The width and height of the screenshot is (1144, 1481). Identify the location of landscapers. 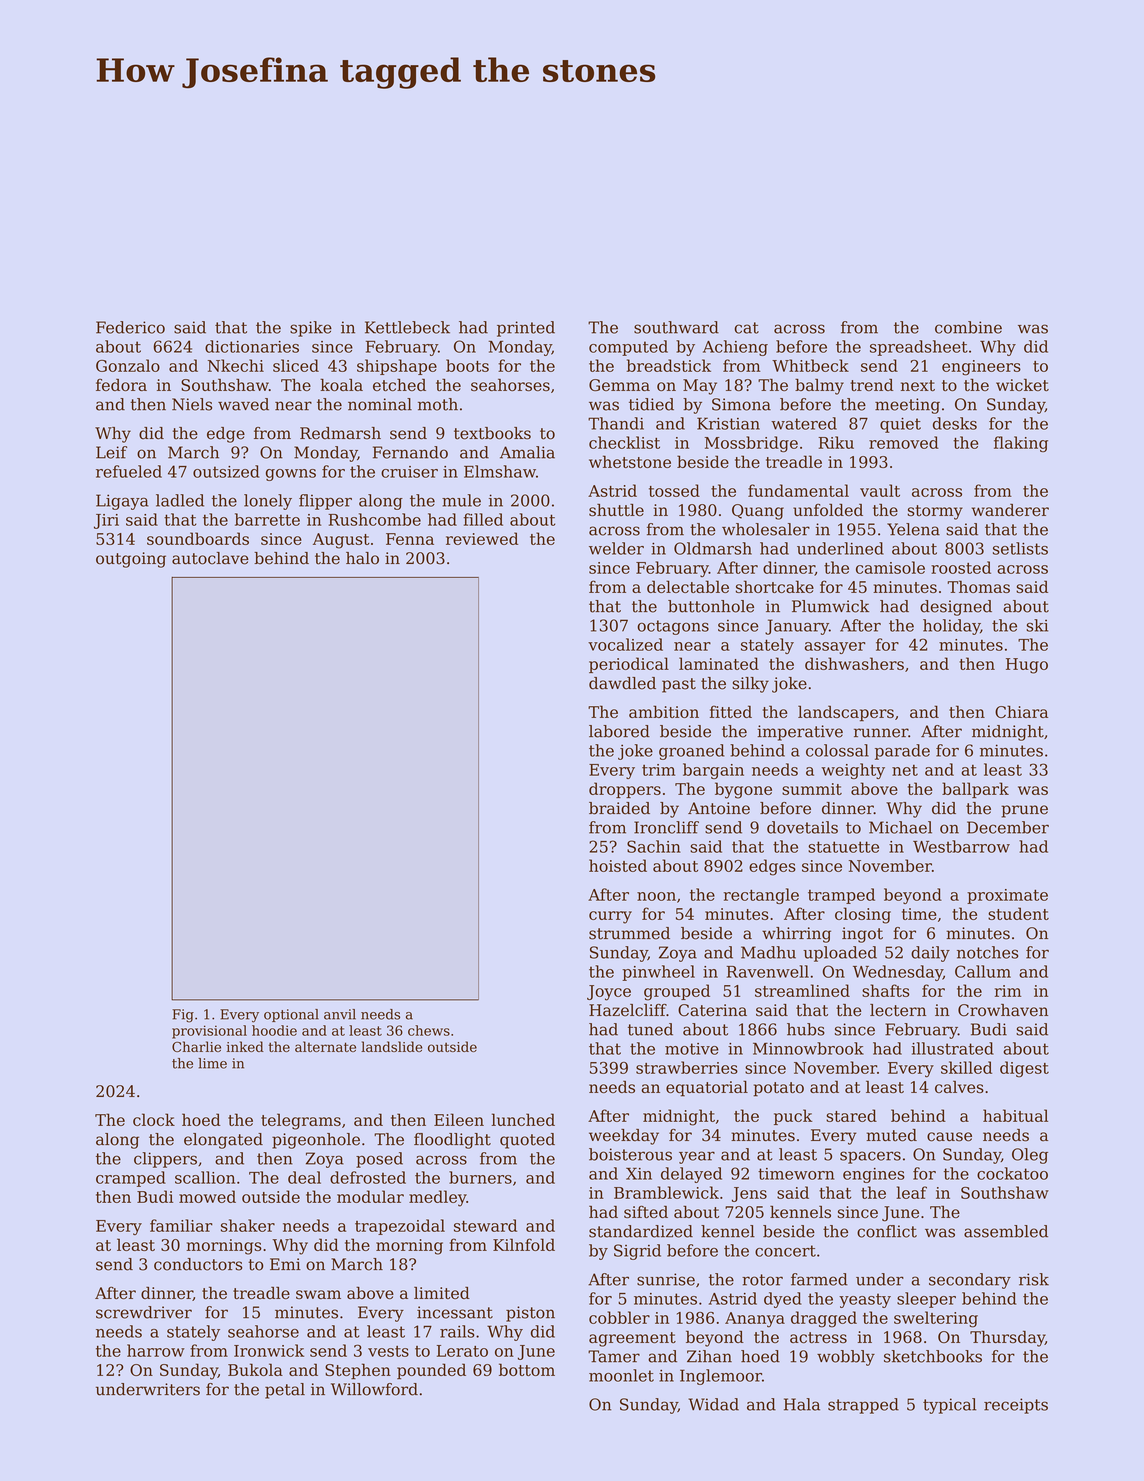
(846, 713).
